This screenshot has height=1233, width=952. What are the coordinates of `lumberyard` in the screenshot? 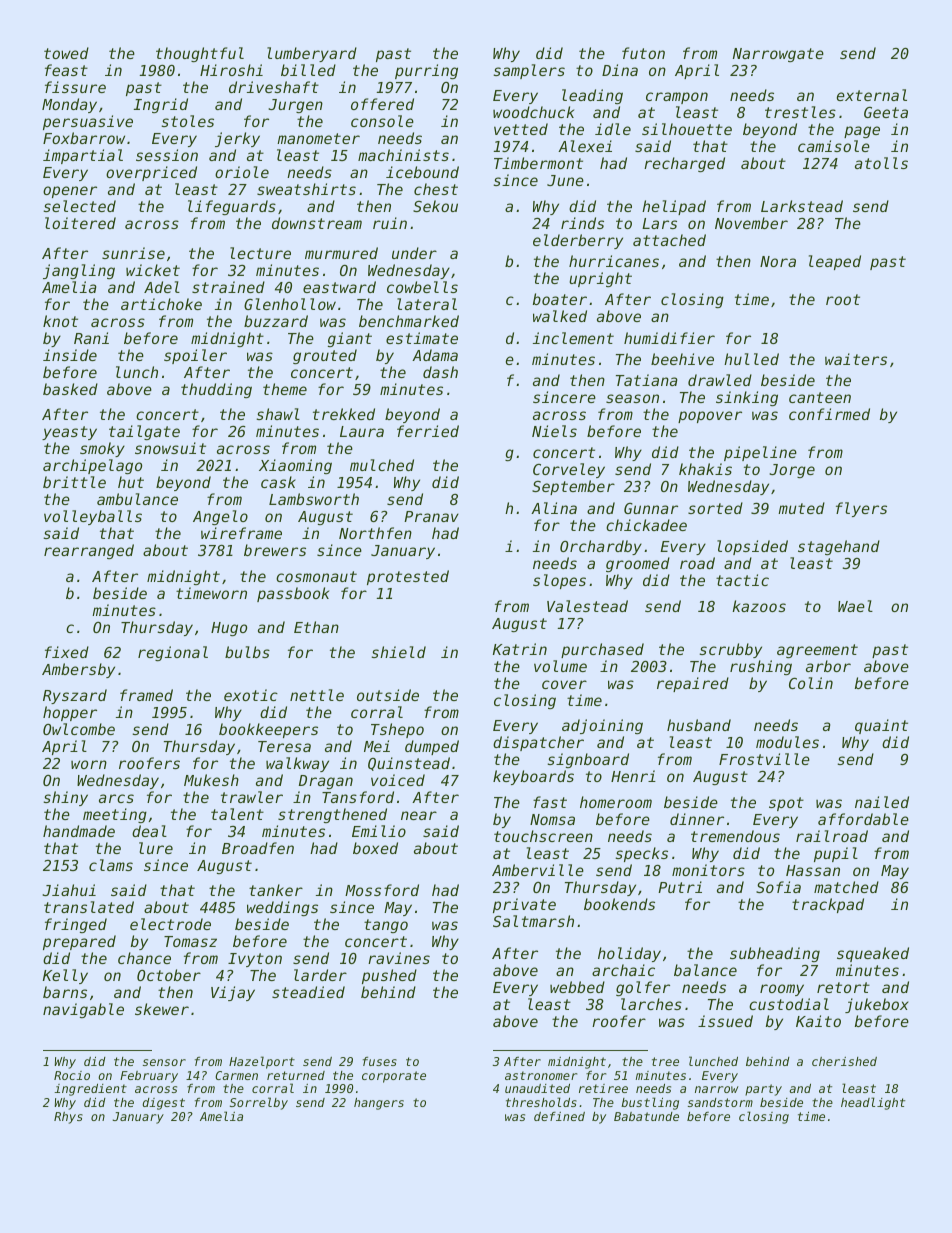 It's located at (312, 54).
